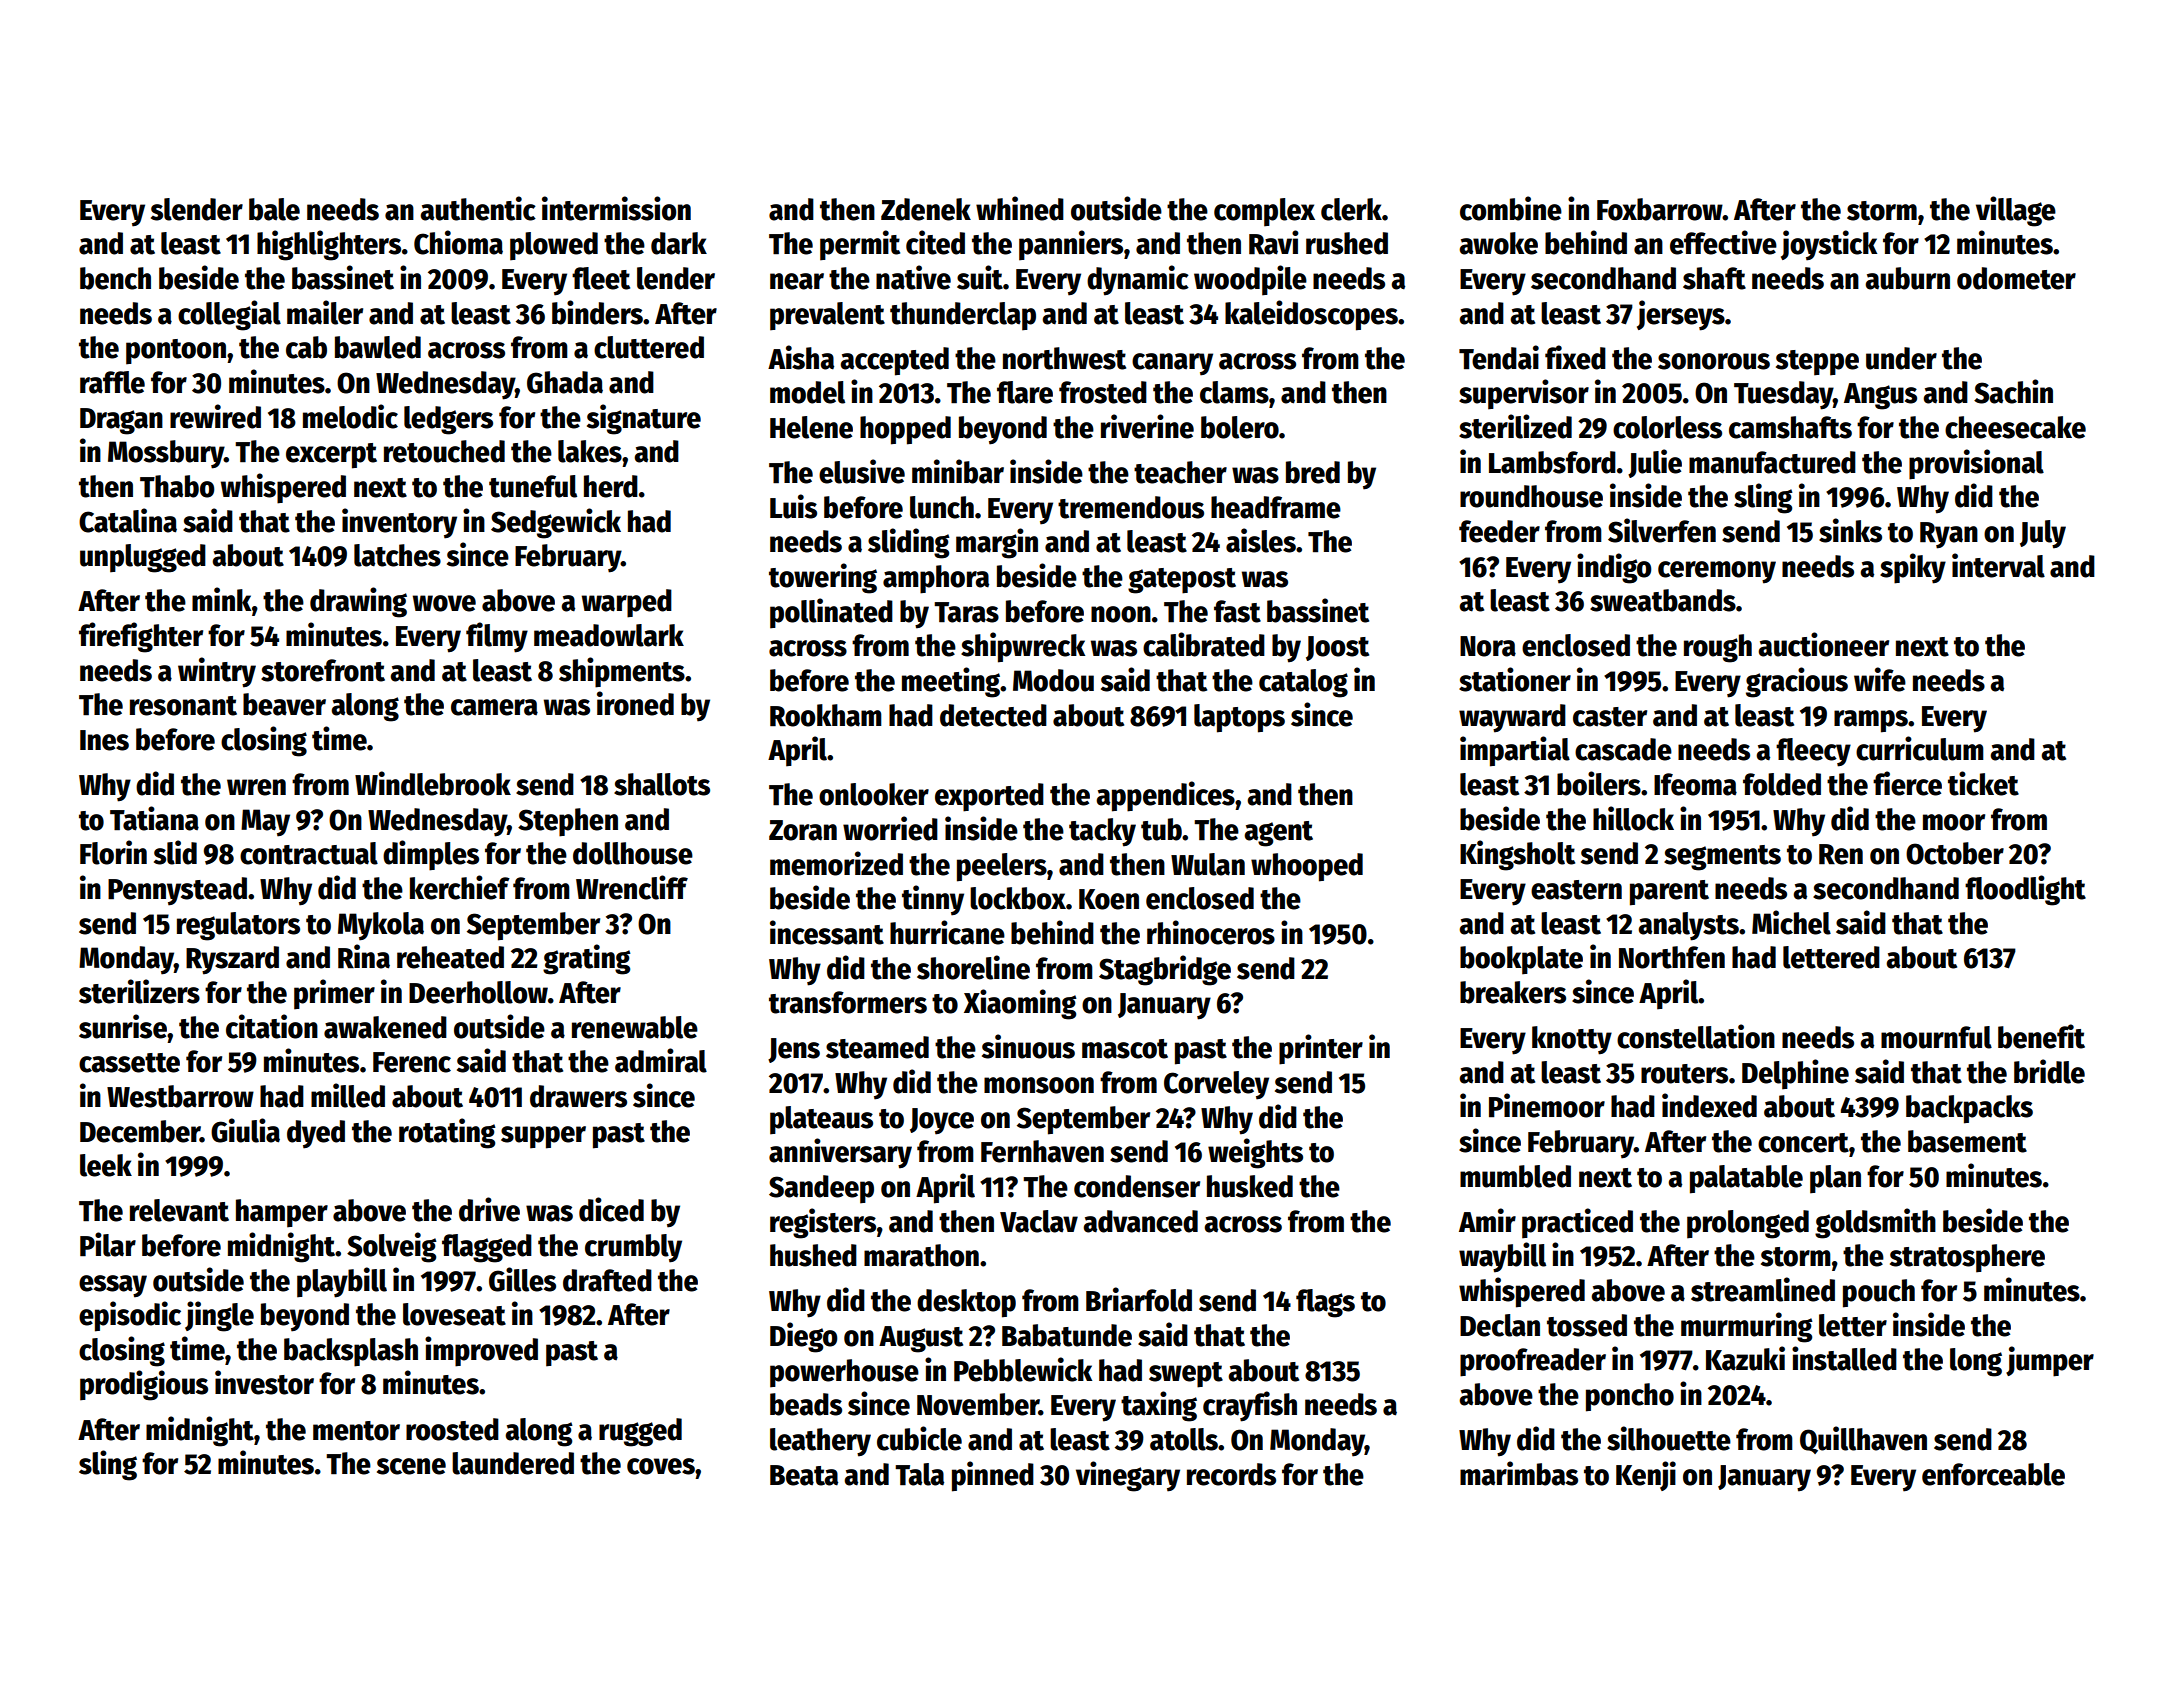  Describe the element at coordinates (1261, 540) in the page. I see `aisles` at that location.
